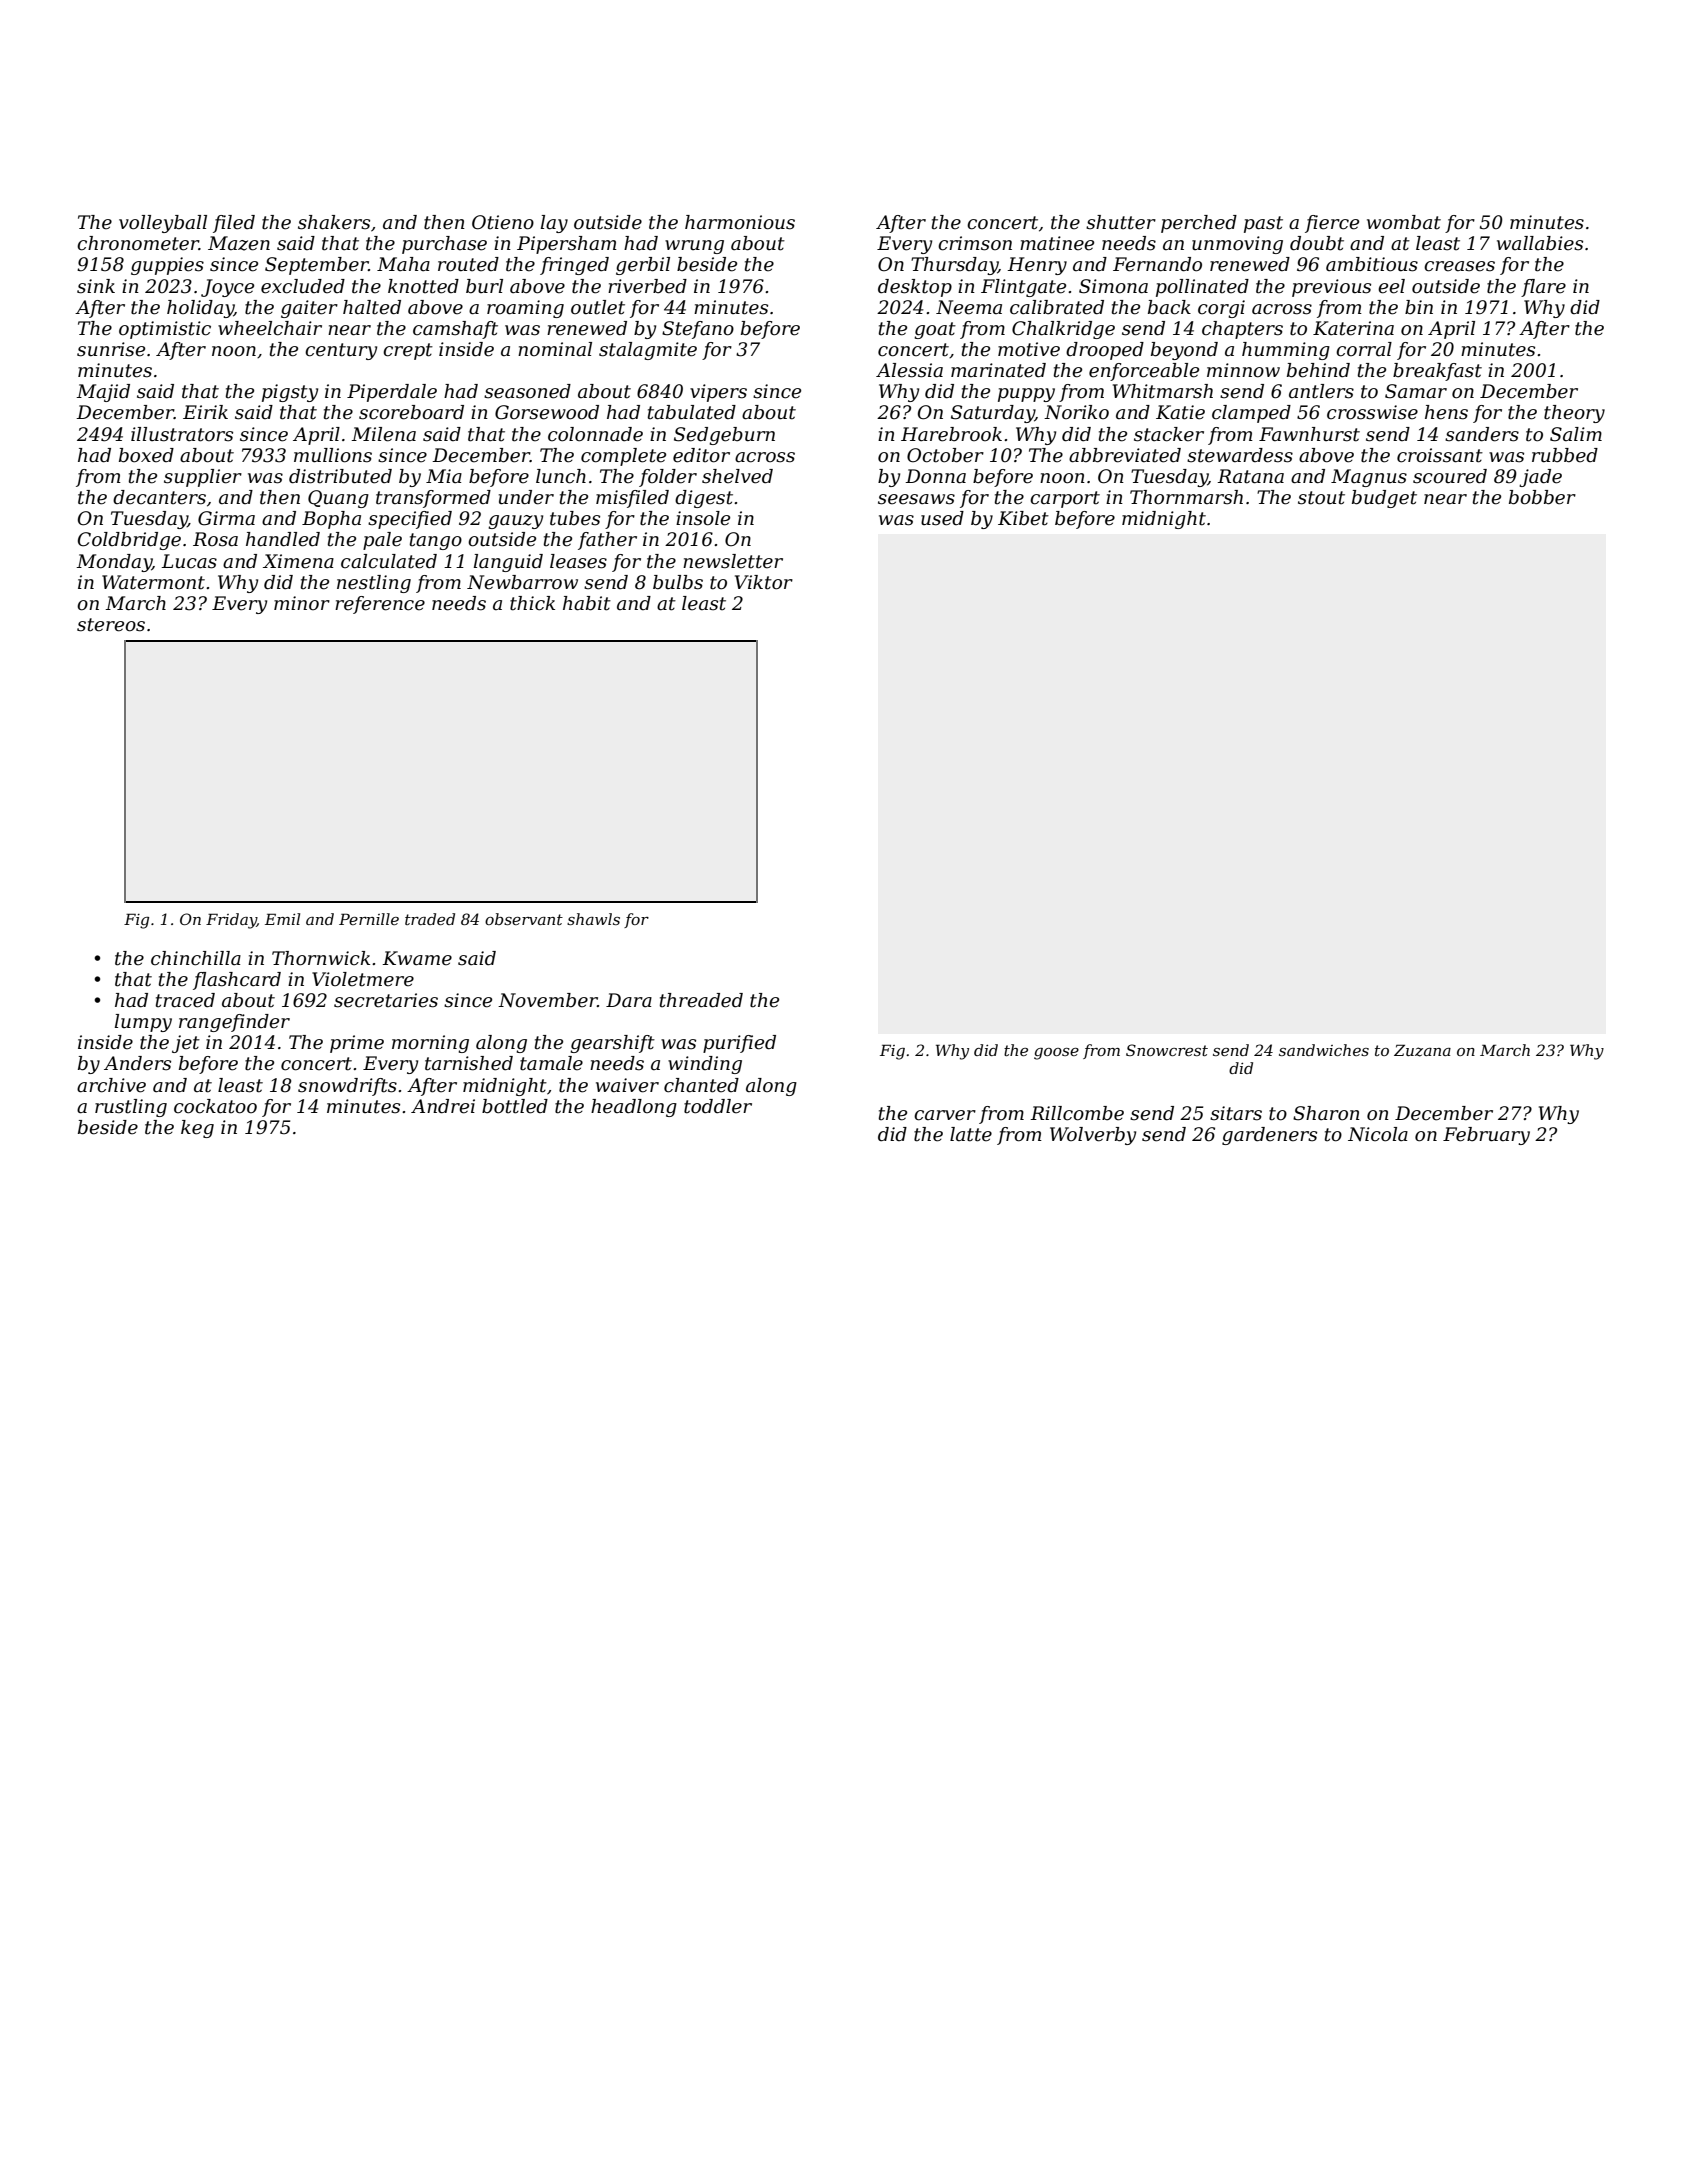 The height and width of the page is (2178, 1683). What do you see at coordinates (163, 224) in the page?
I see `volleyball` at bounding box center [163, 224].
